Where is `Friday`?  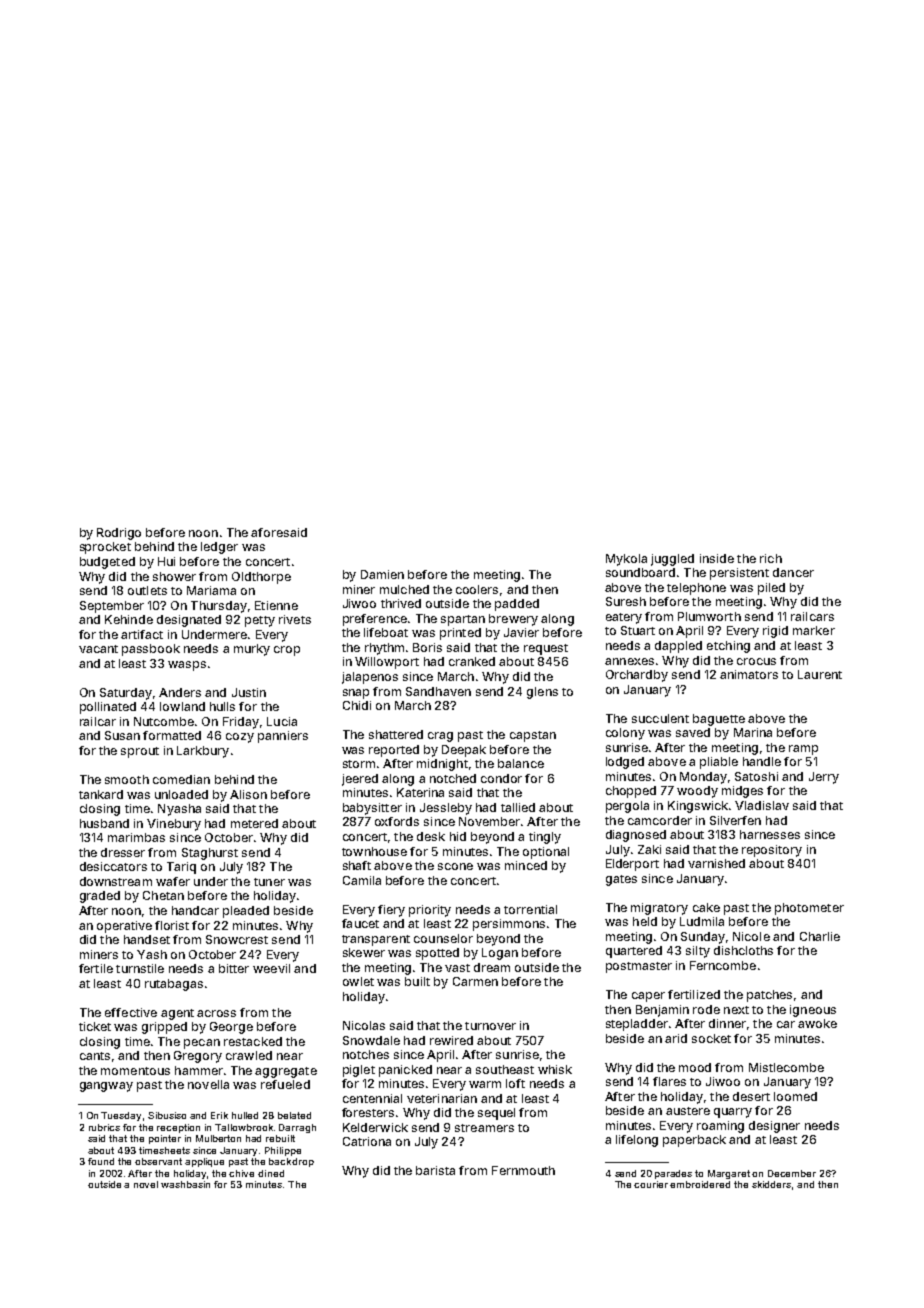 Friday is located at coordinates (241, 723).
